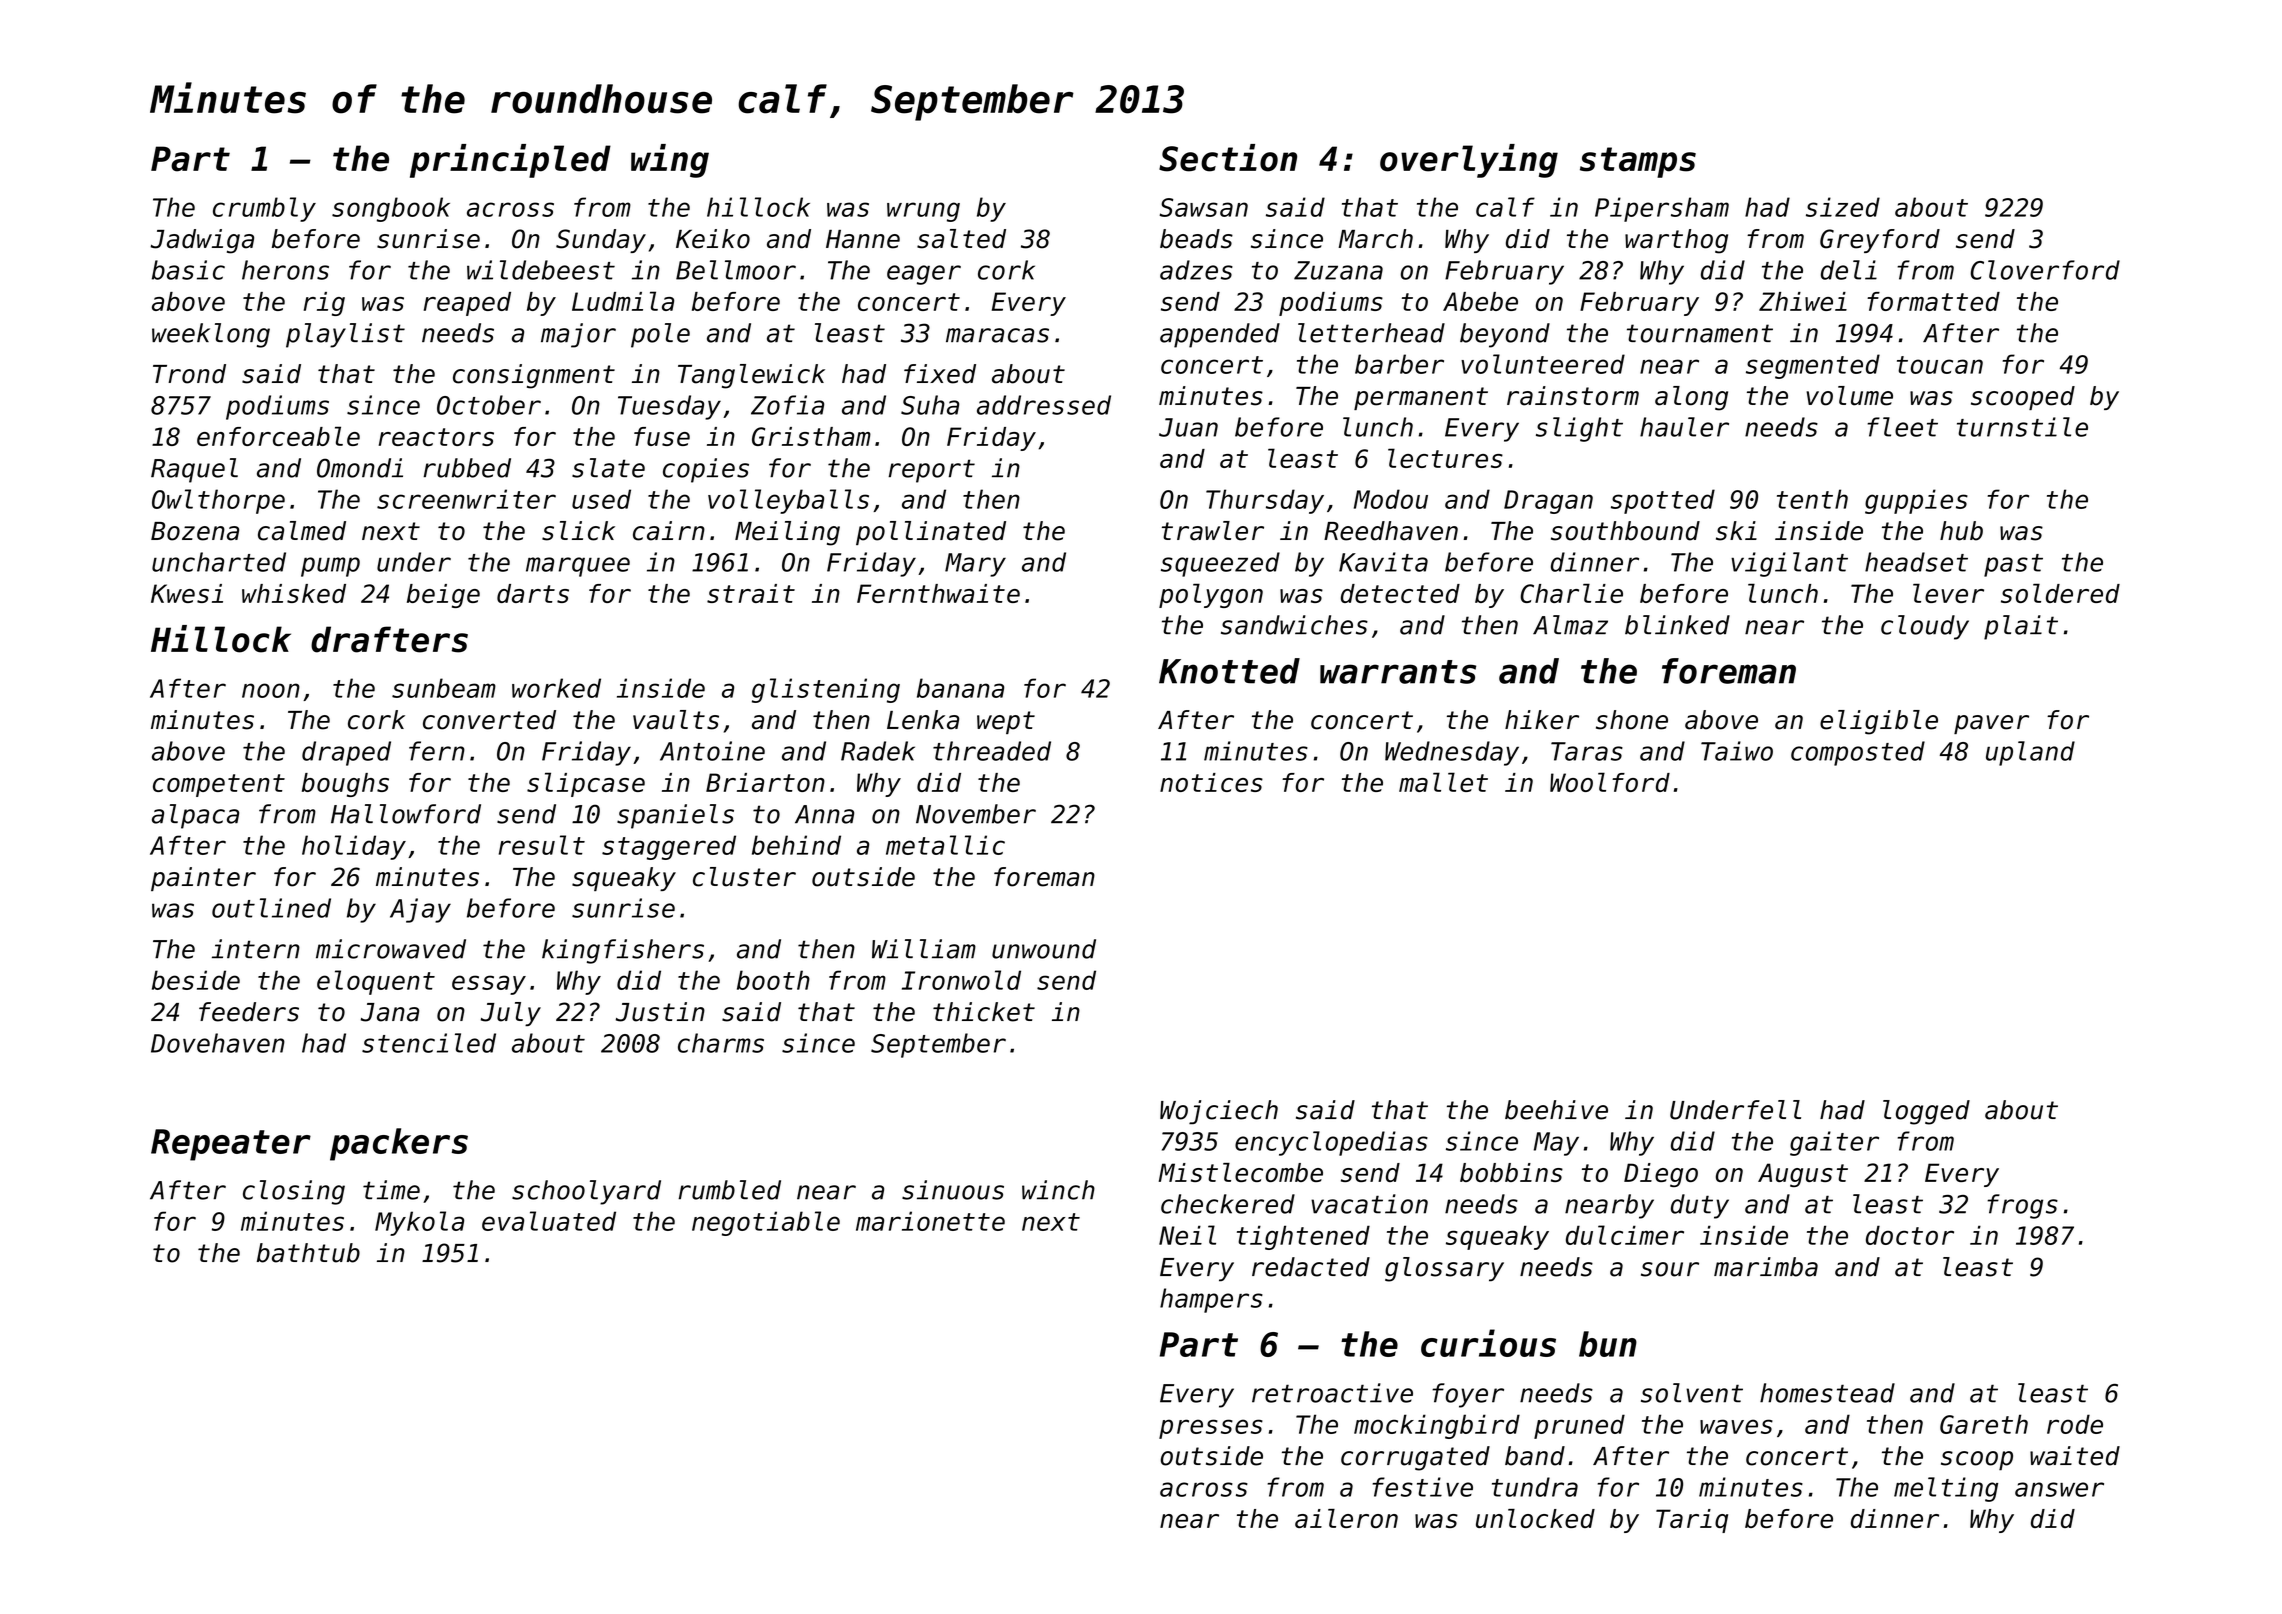  What do you see at coordinates (549, 1221) in the document?
I see `evaluated` at bounding box center [549, 1221].
